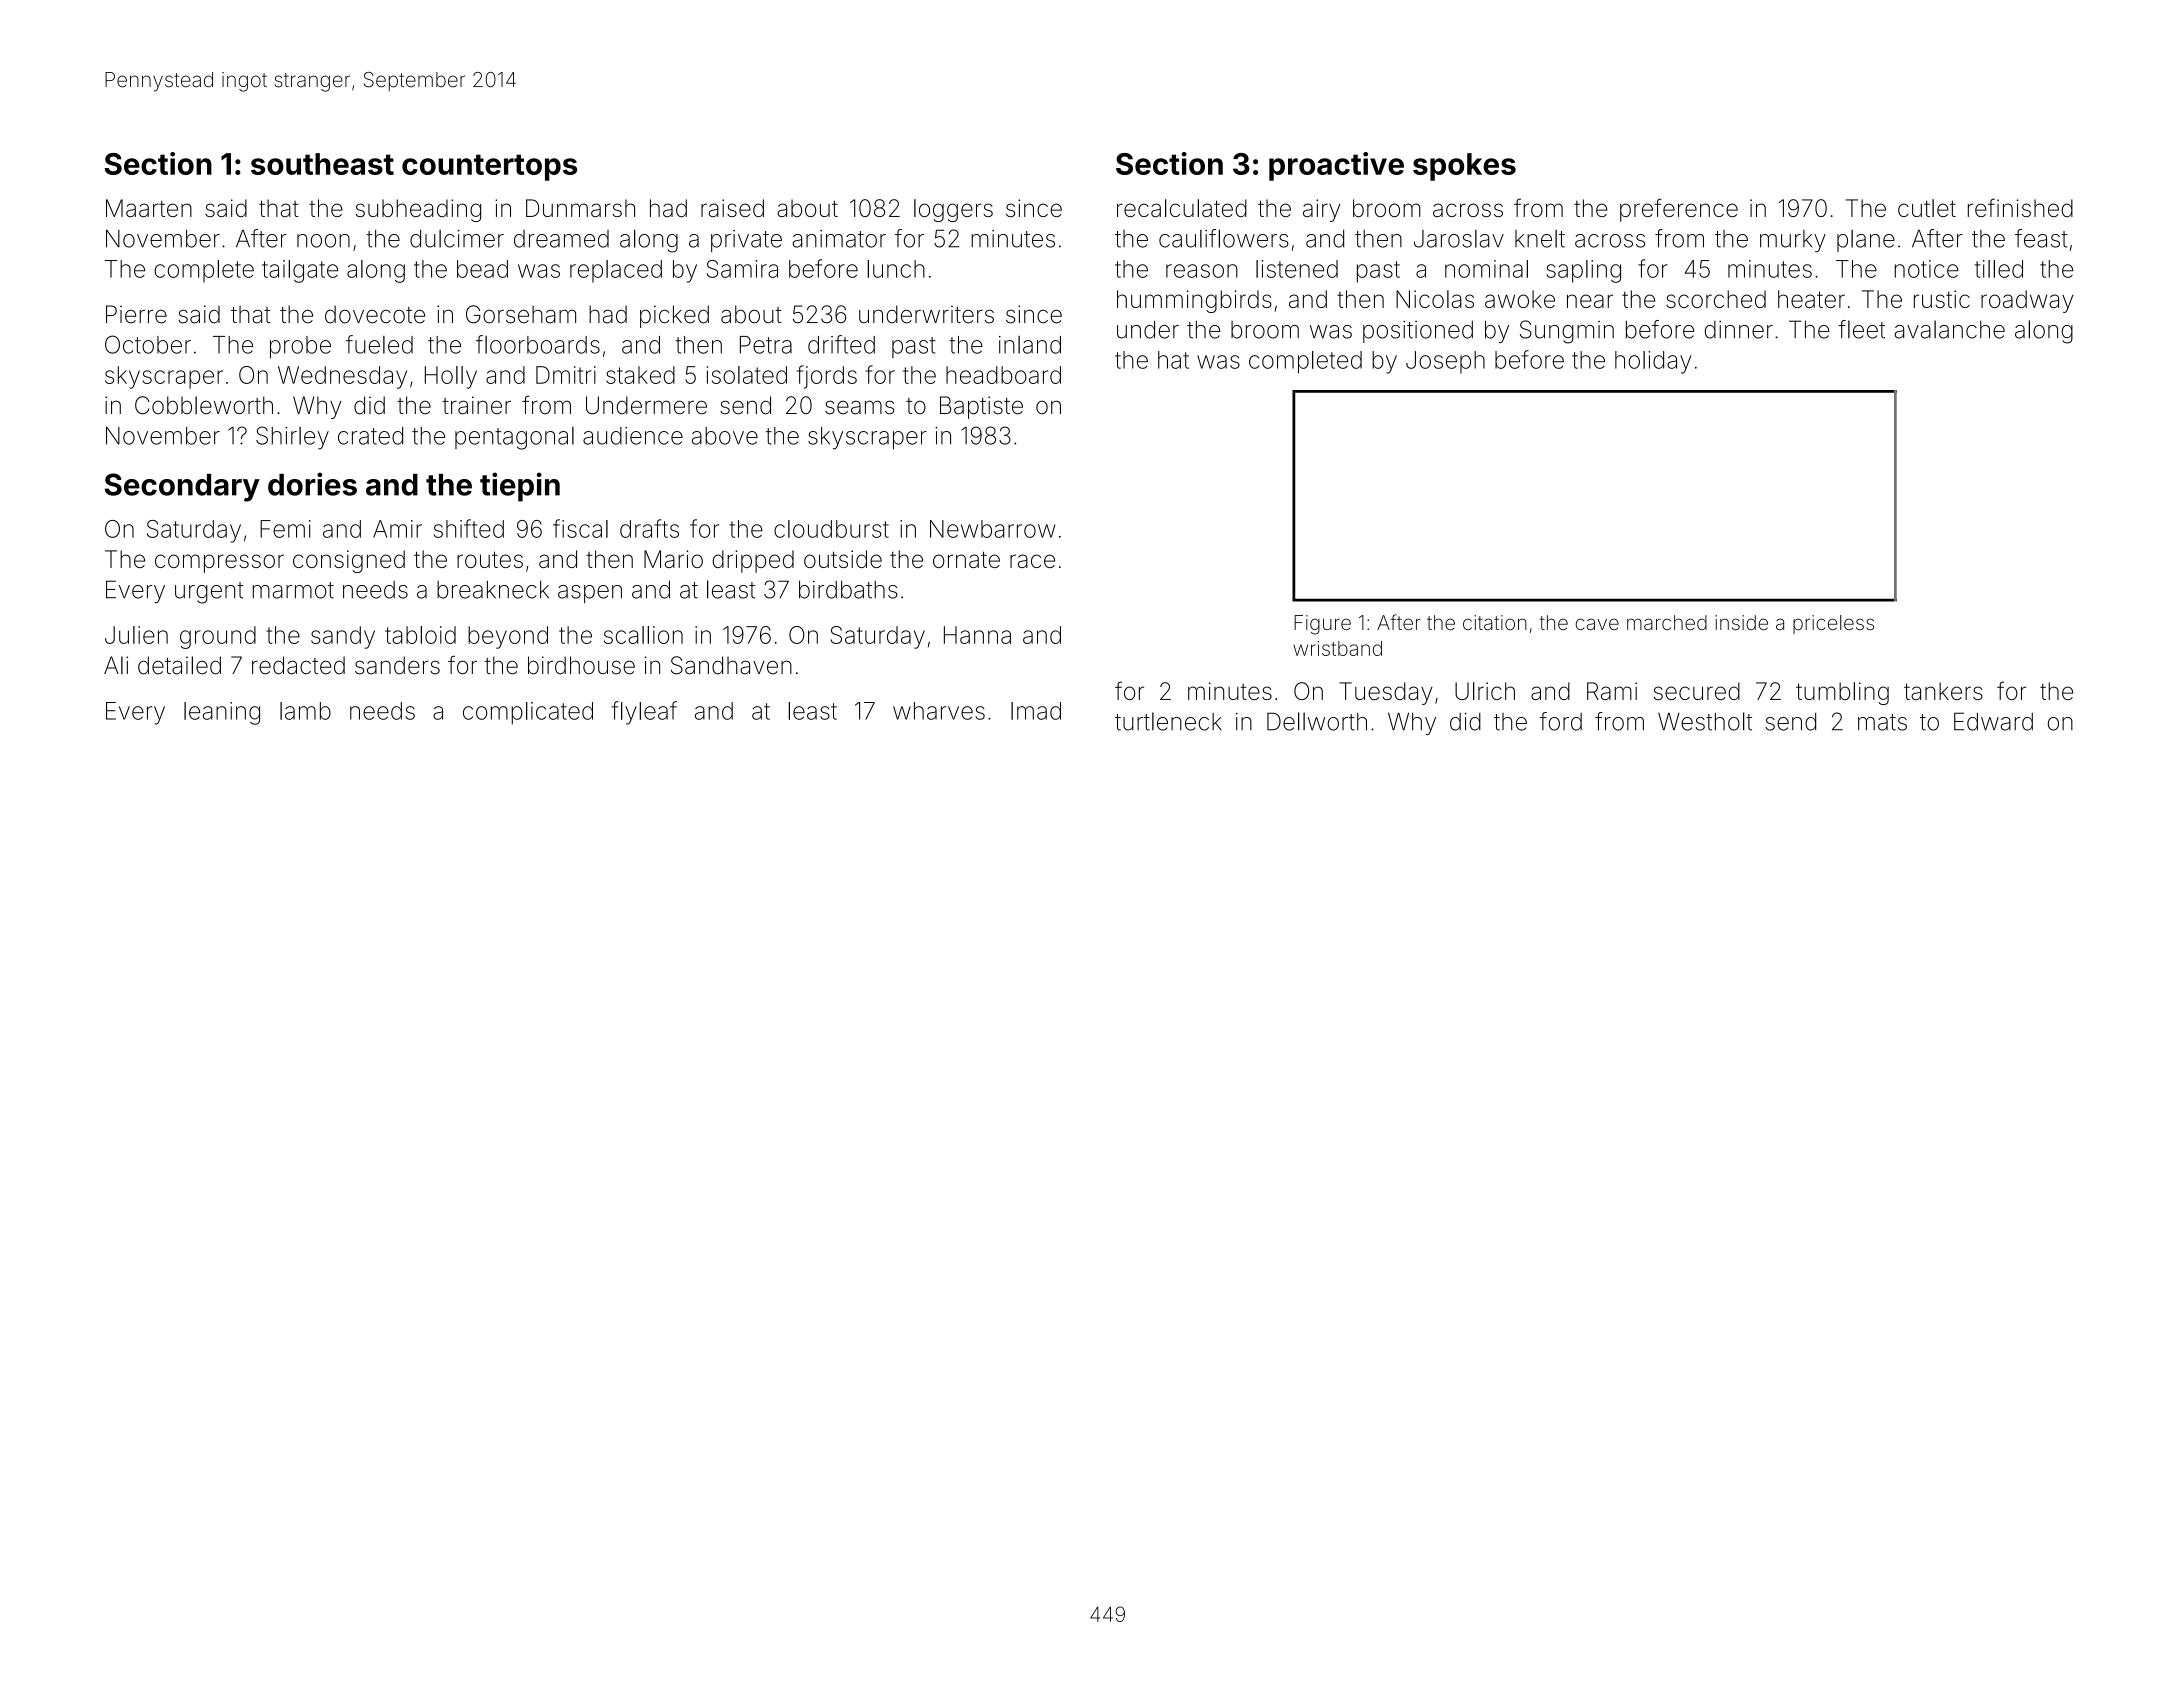 The image size is (2178, 1683). What do you see at coordinates (300, 271) in the screenshot?
I see `tailgate` at bounding box center [300, 271].
